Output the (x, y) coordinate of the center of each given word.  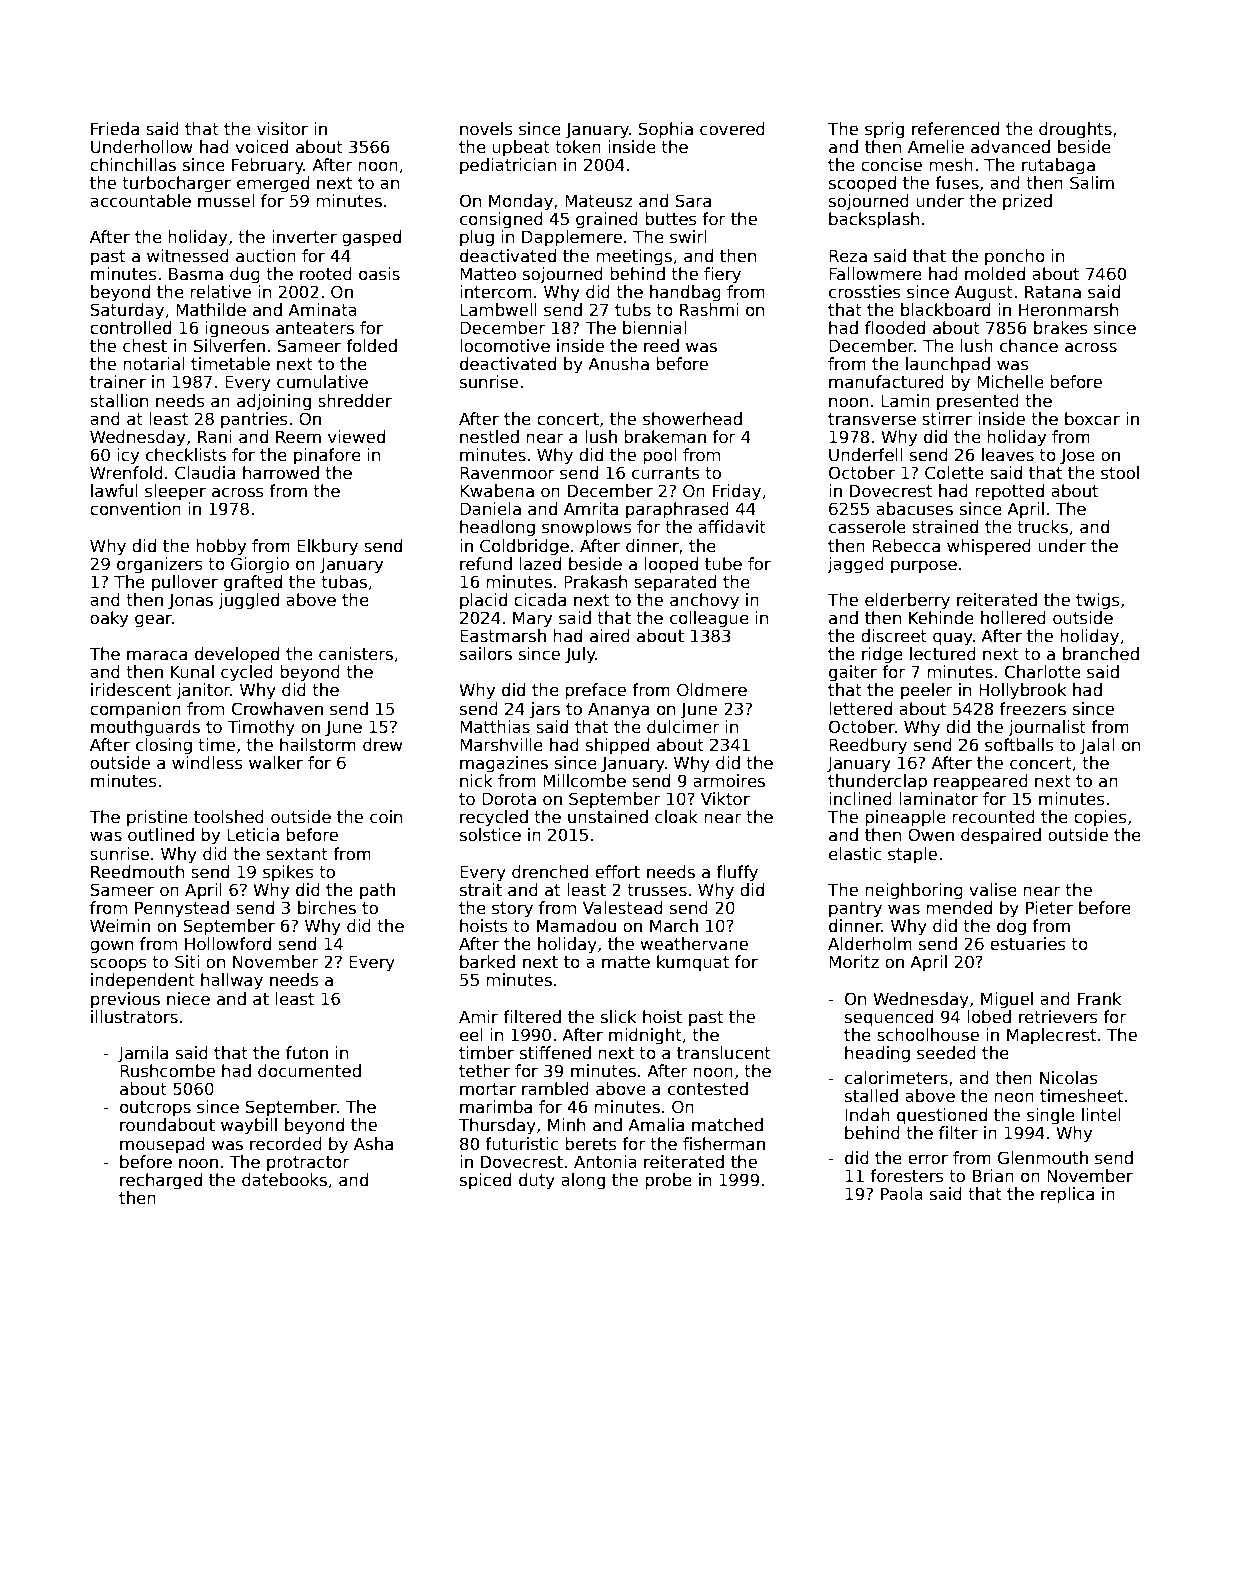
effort (617, 872)
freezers (1032, 709)
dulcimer (683, 727)
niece (188, 999)
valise (993, 890)
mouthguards (145, 728)
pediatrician (508, 166)
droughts (1075, 130)
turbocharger (176, 184)
